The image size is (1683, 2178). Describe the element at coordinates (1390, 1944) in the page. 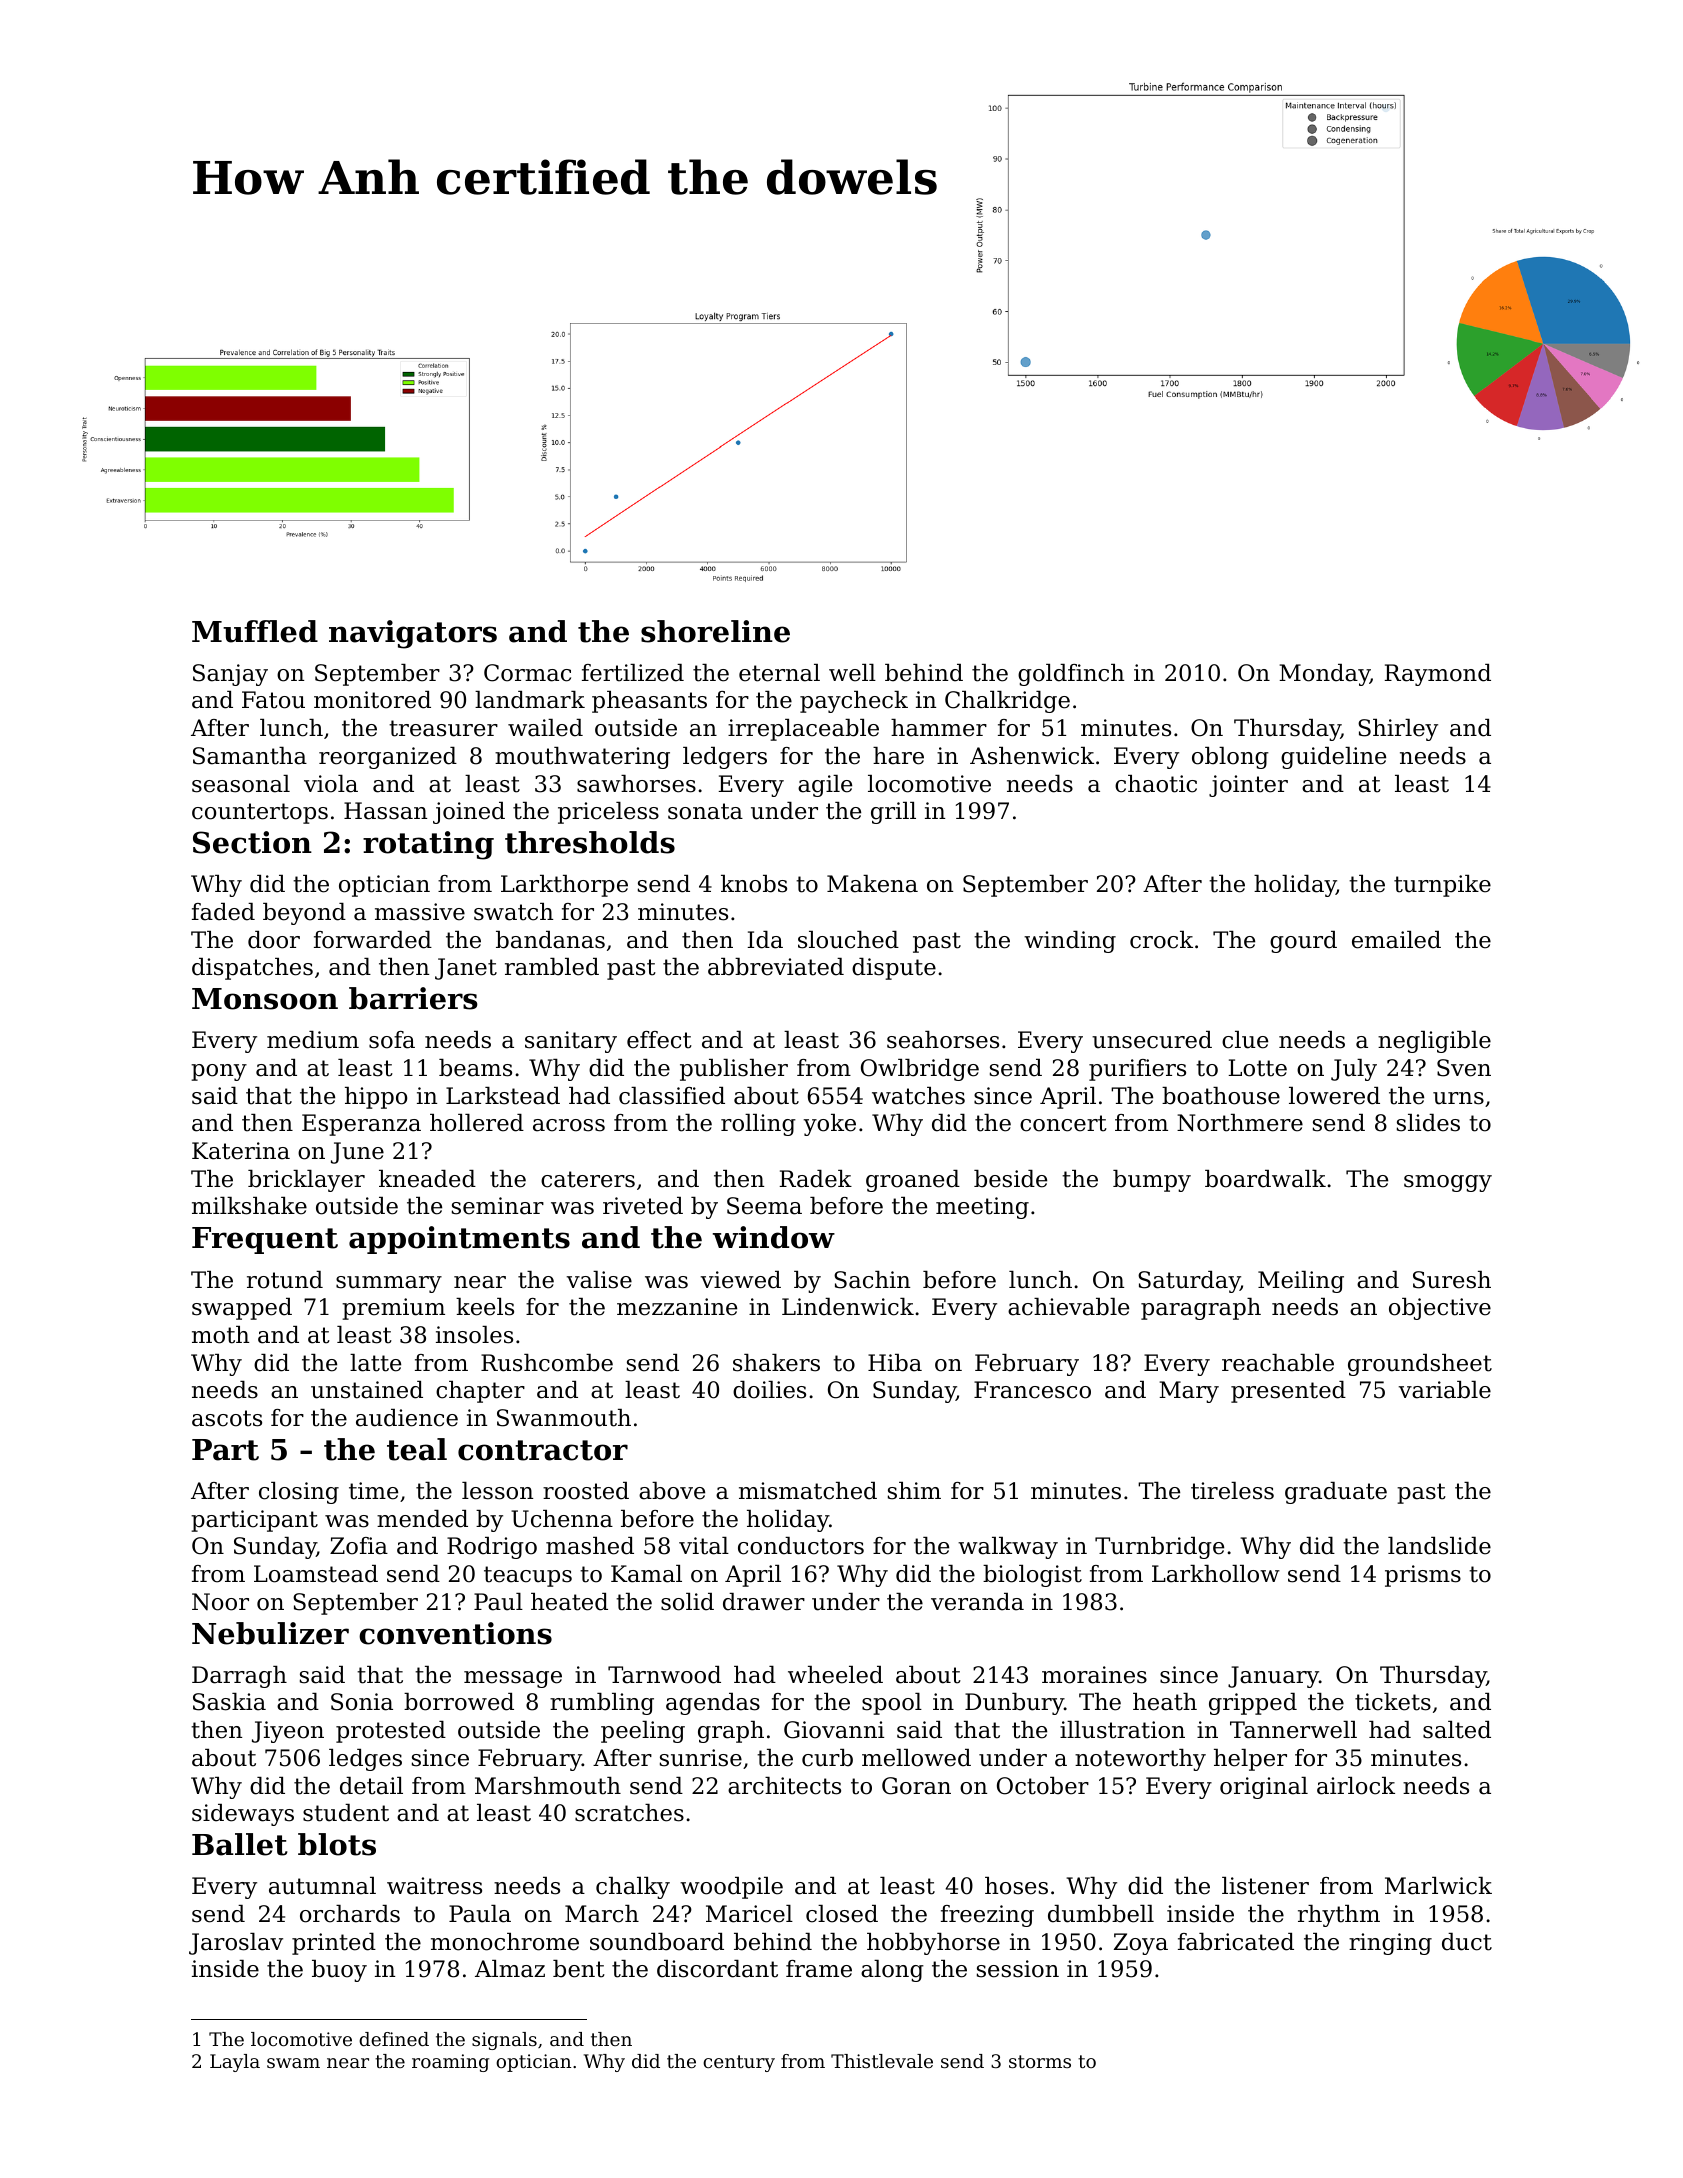

I see `ringing` at that location.
